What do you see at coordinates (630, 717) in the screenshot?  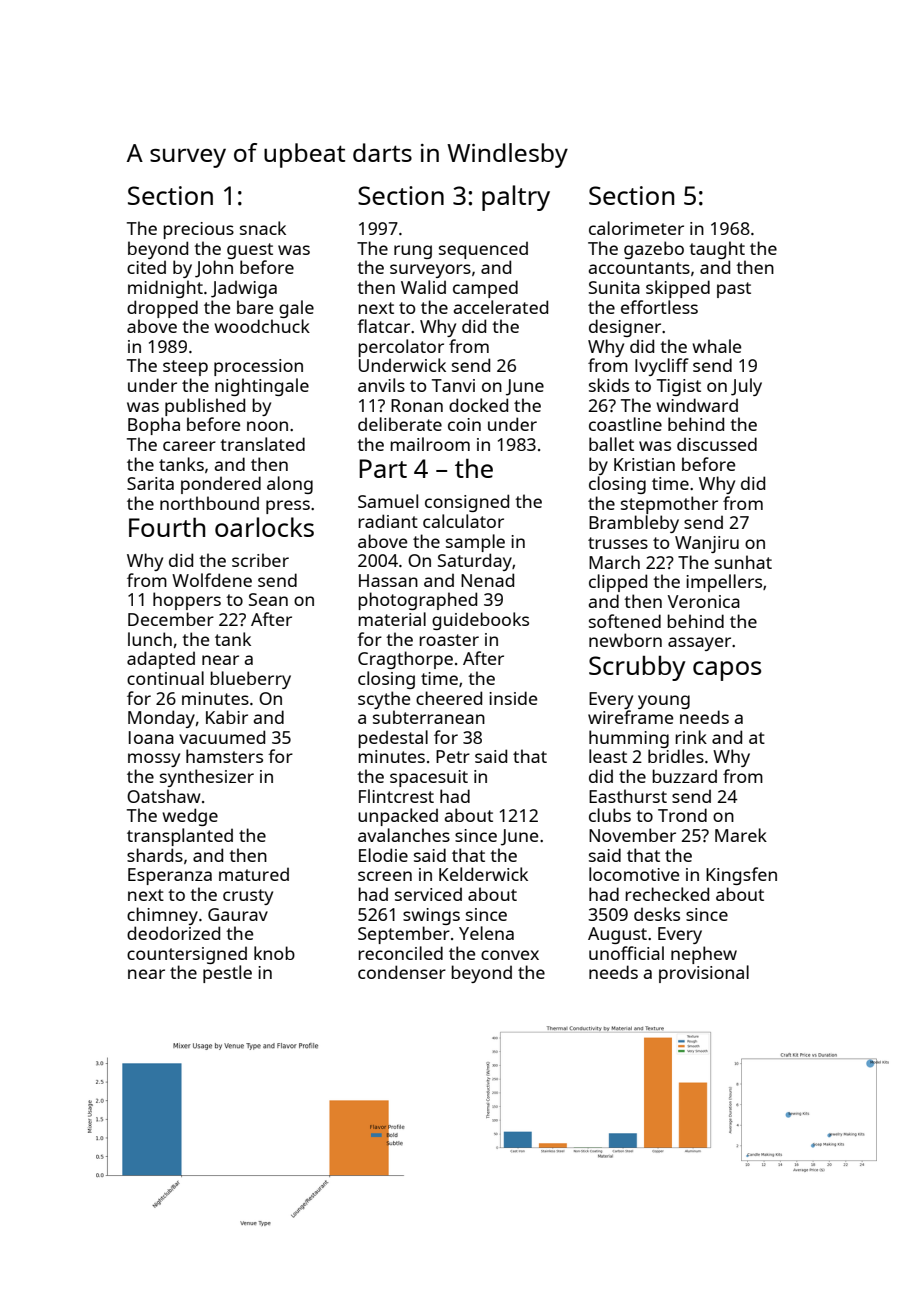 I see `wireframe` at bounding box center [630, 717].
